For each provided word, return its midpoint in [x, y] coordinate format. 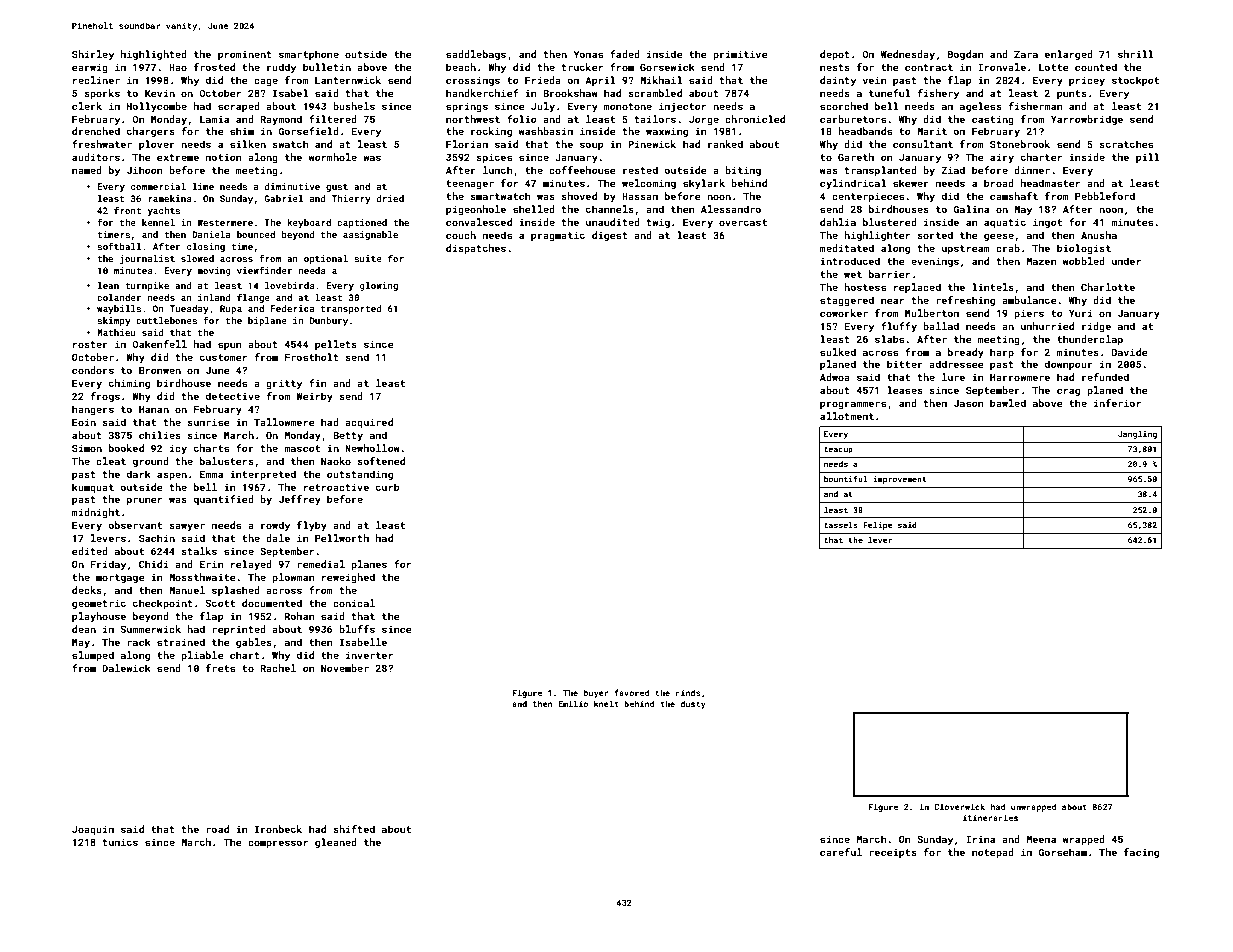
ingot [1047, 223]
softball [119, 246]
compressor [278, 844]
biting [743, 171]
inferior [1117, 403]
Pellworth [342, 538]
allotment [847, 416]
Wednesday [908, 55]
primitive [740, 55]
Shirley [93, 55]
